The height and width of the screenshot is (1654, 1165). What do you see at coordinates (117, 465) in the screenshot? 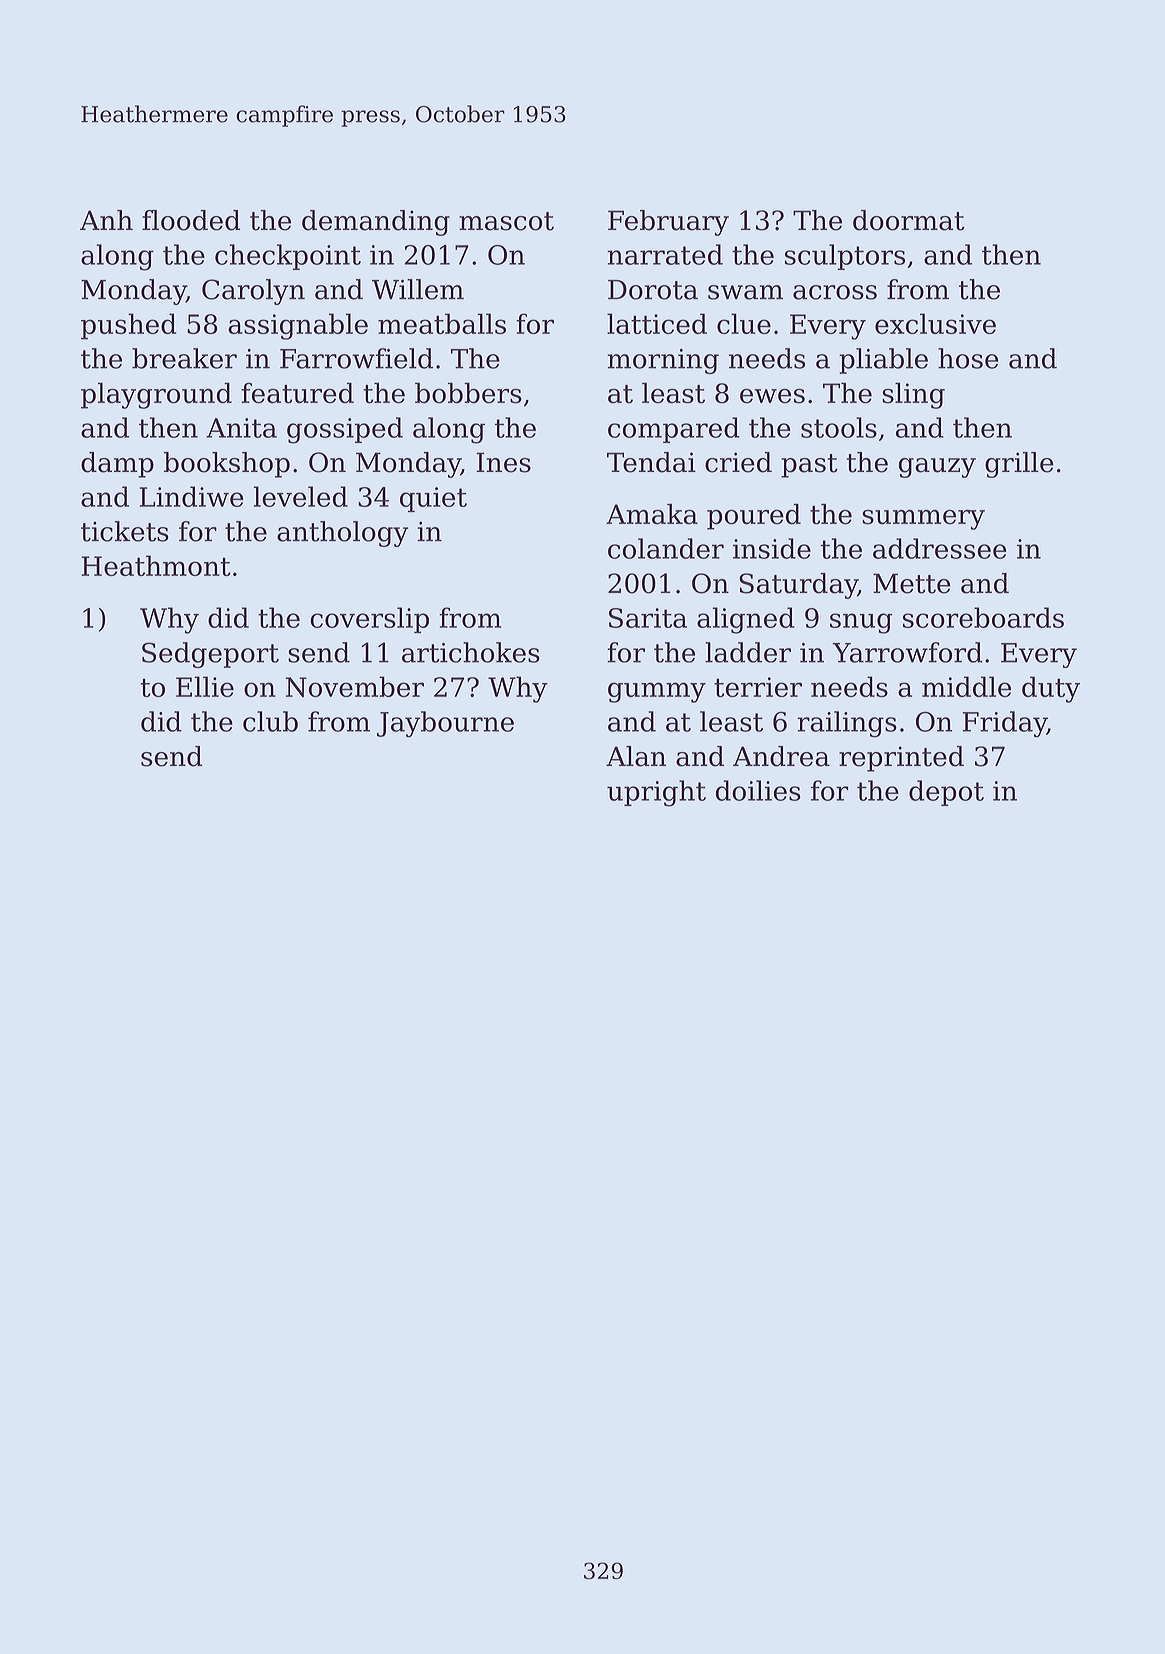
I see `damp` at bounding box center [117, 465].
